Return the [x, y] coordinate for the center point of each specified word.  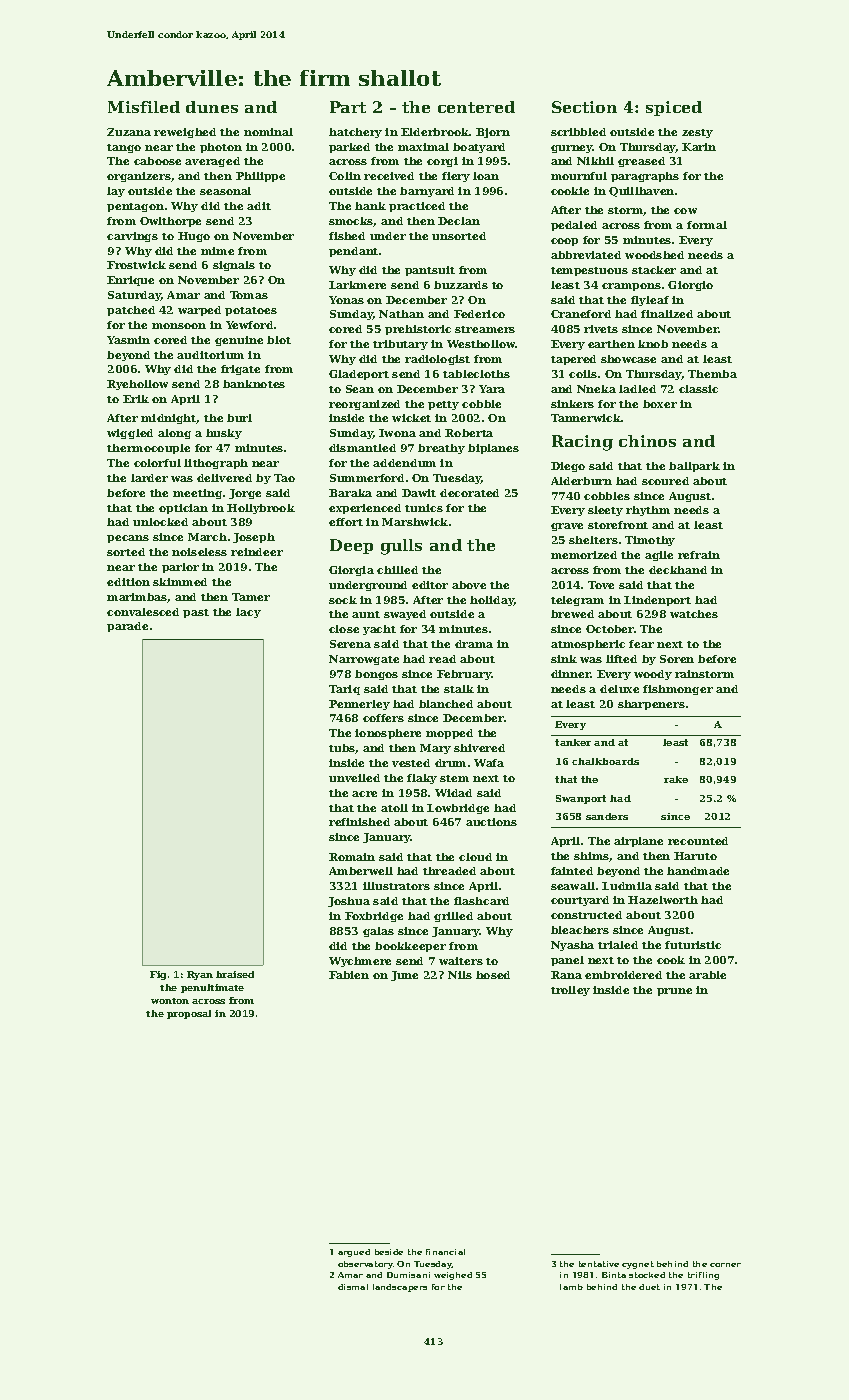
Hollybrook [261, 509]
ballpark [694, 467]
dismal [353, 1287]
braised [235, 974]
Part [348, 107]
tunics [424, 508]
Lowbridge [458, 809]
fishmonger [678, 690]
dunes [212, 107]
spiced [674, 108]
